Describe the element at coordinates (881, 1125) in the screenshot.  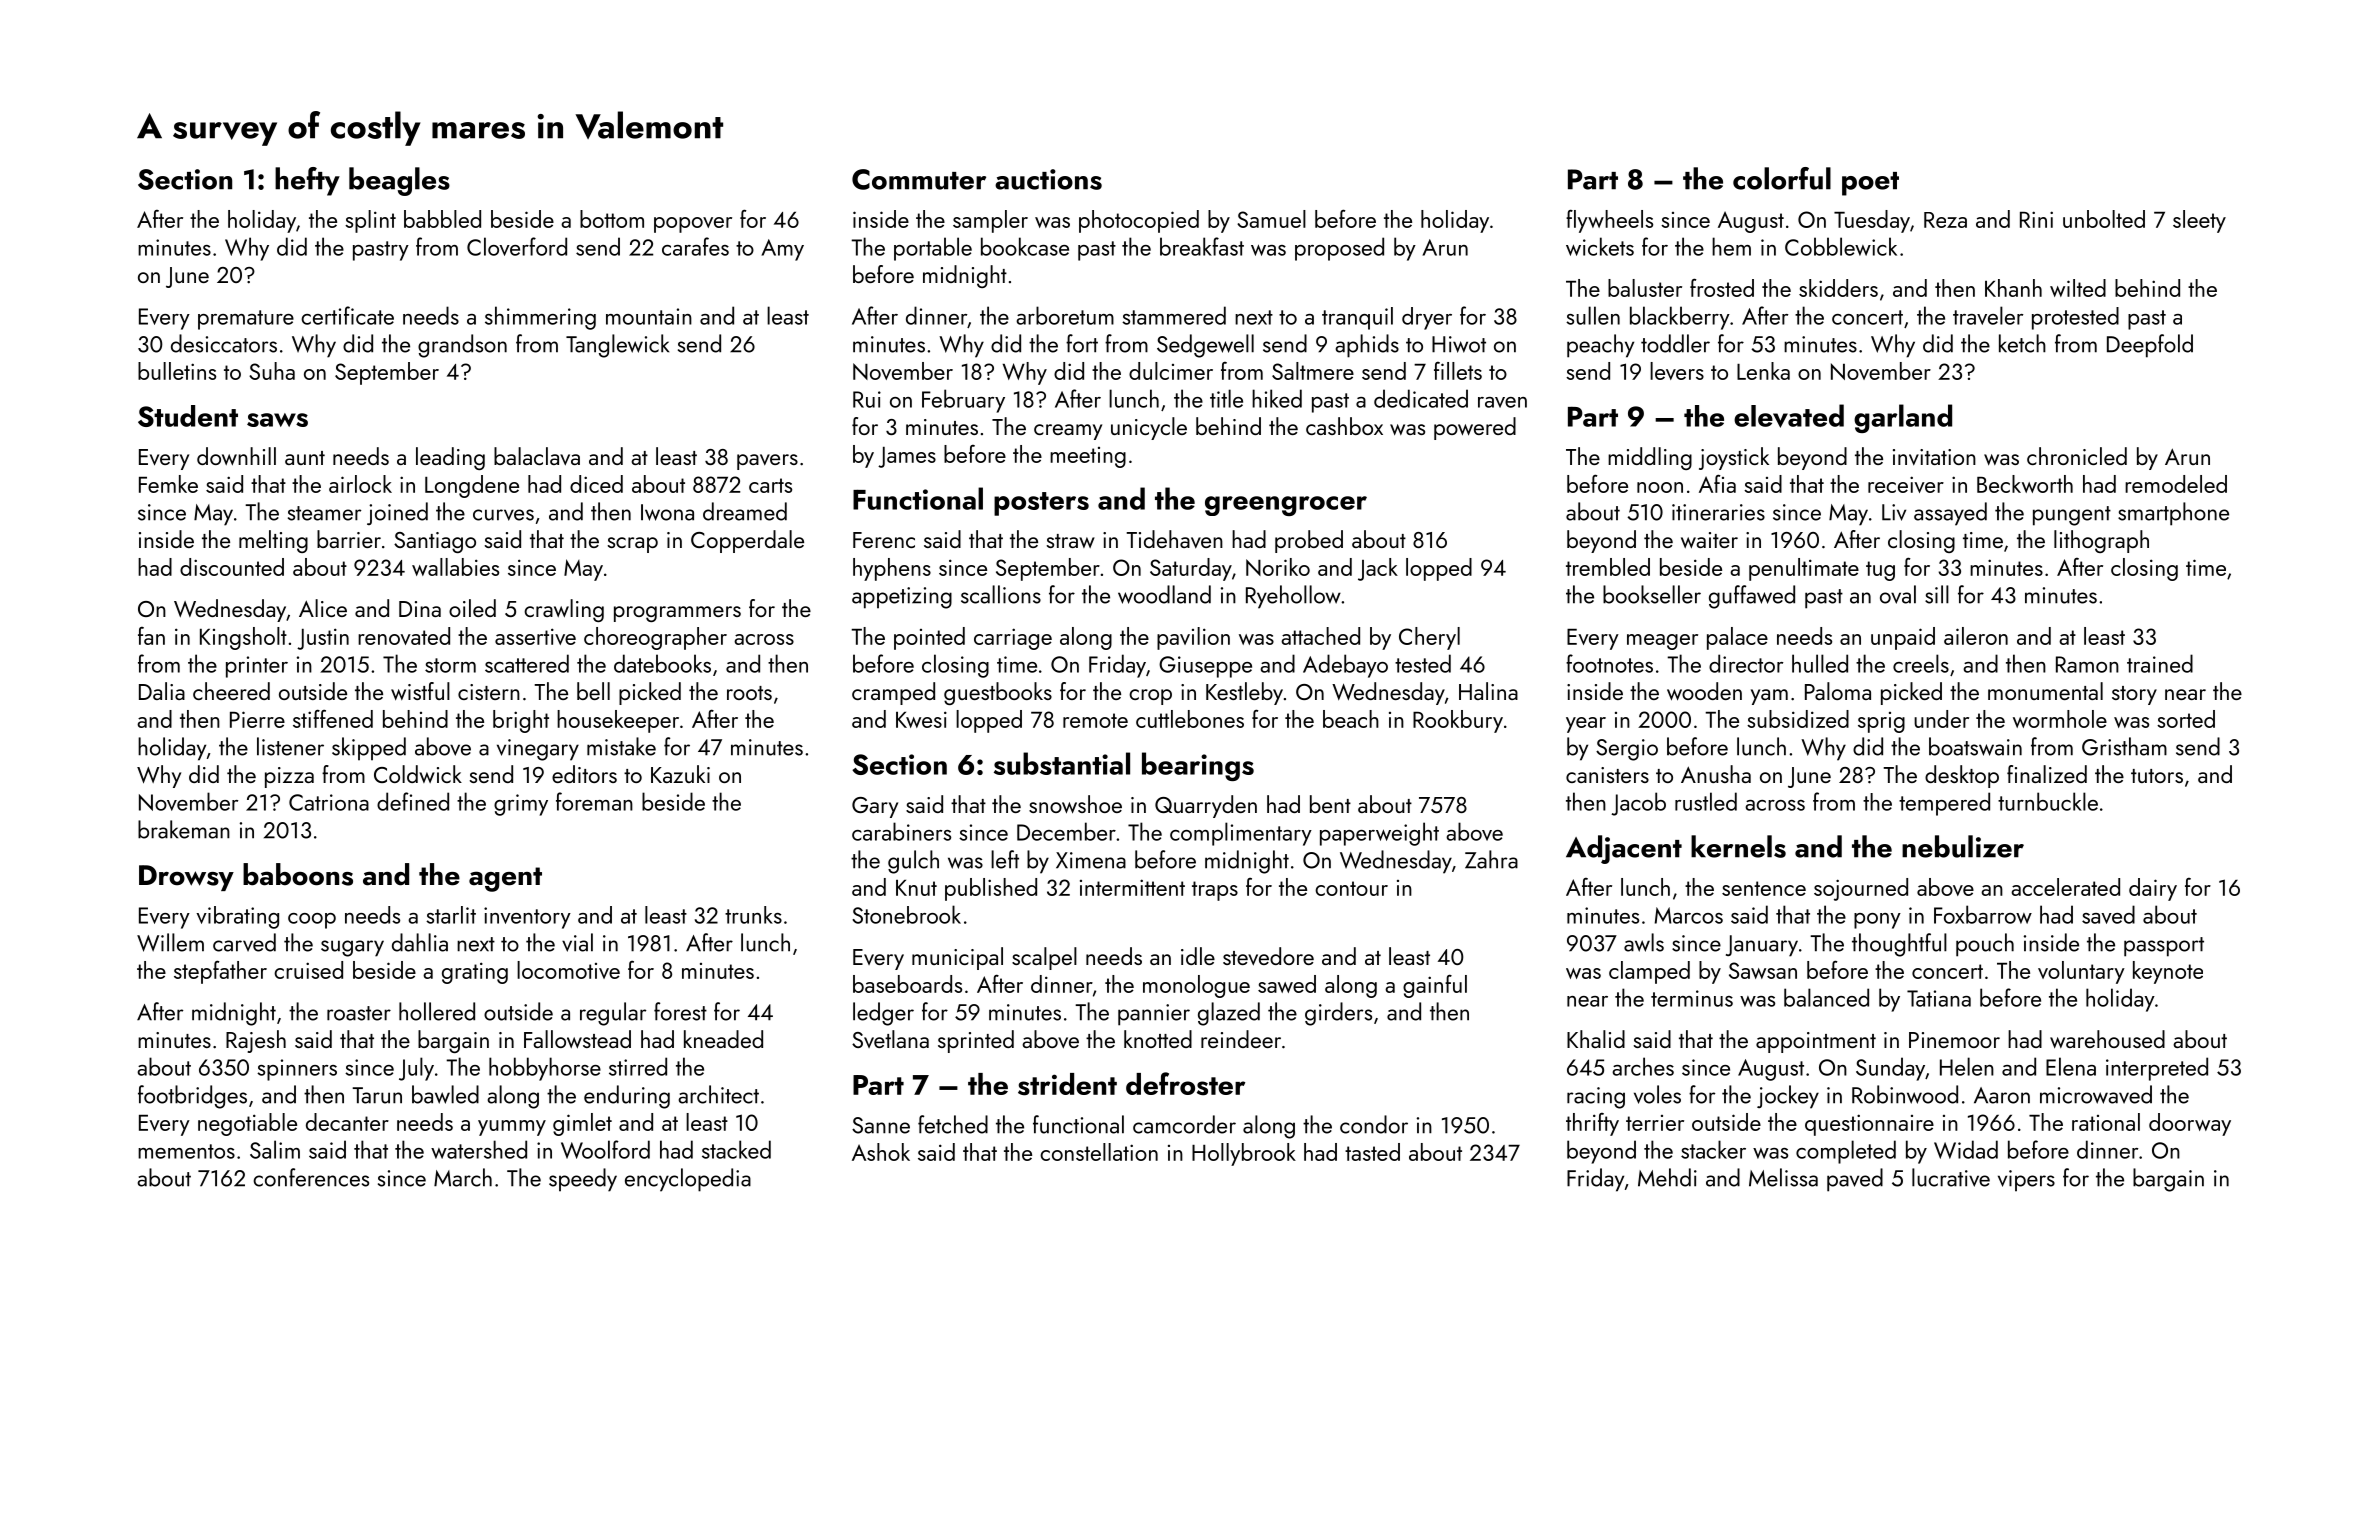
I see `Sanne` at that location.
